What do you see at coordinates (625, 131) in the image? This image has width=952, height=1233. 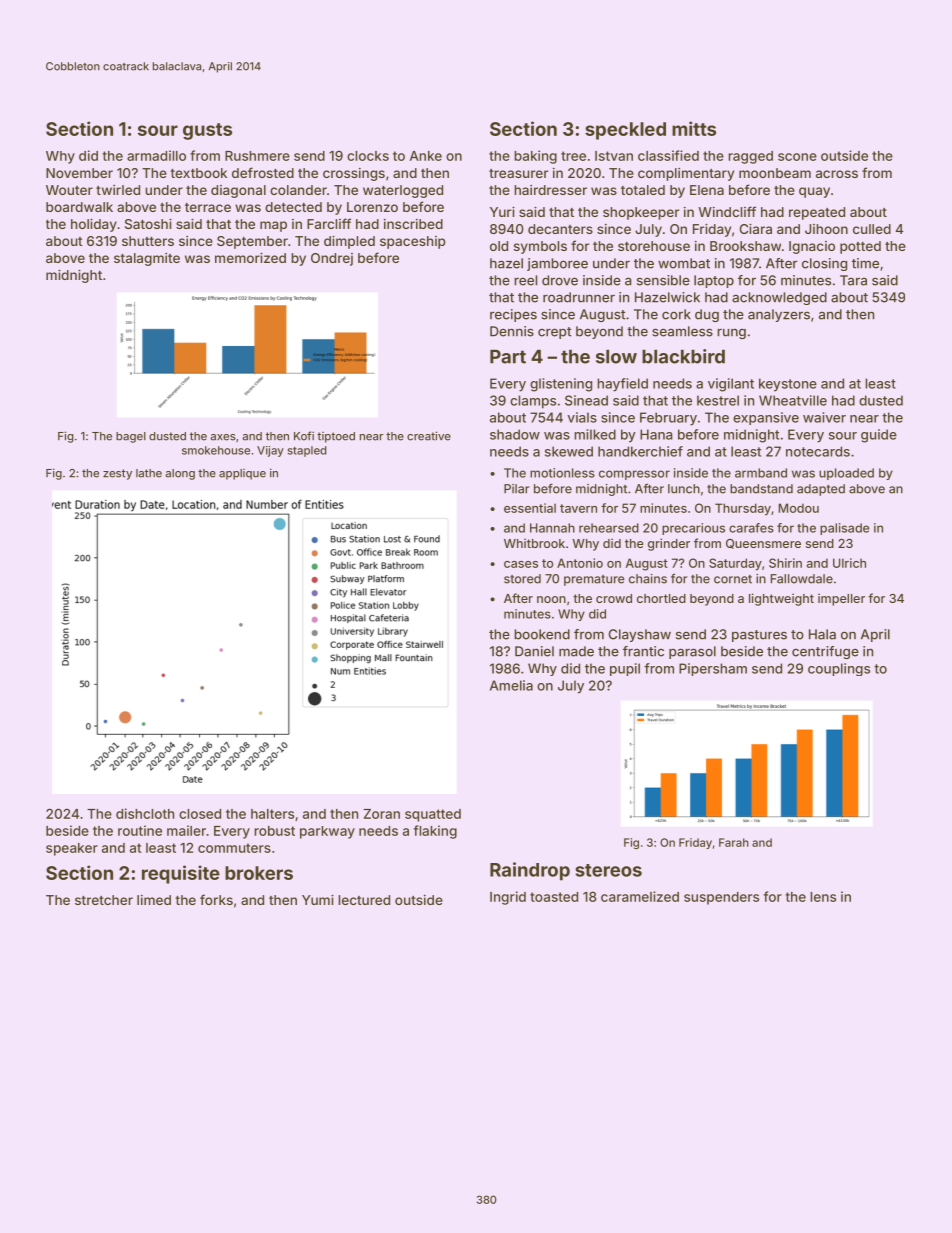 I see `speckled` at bounding box center [625, 131].
